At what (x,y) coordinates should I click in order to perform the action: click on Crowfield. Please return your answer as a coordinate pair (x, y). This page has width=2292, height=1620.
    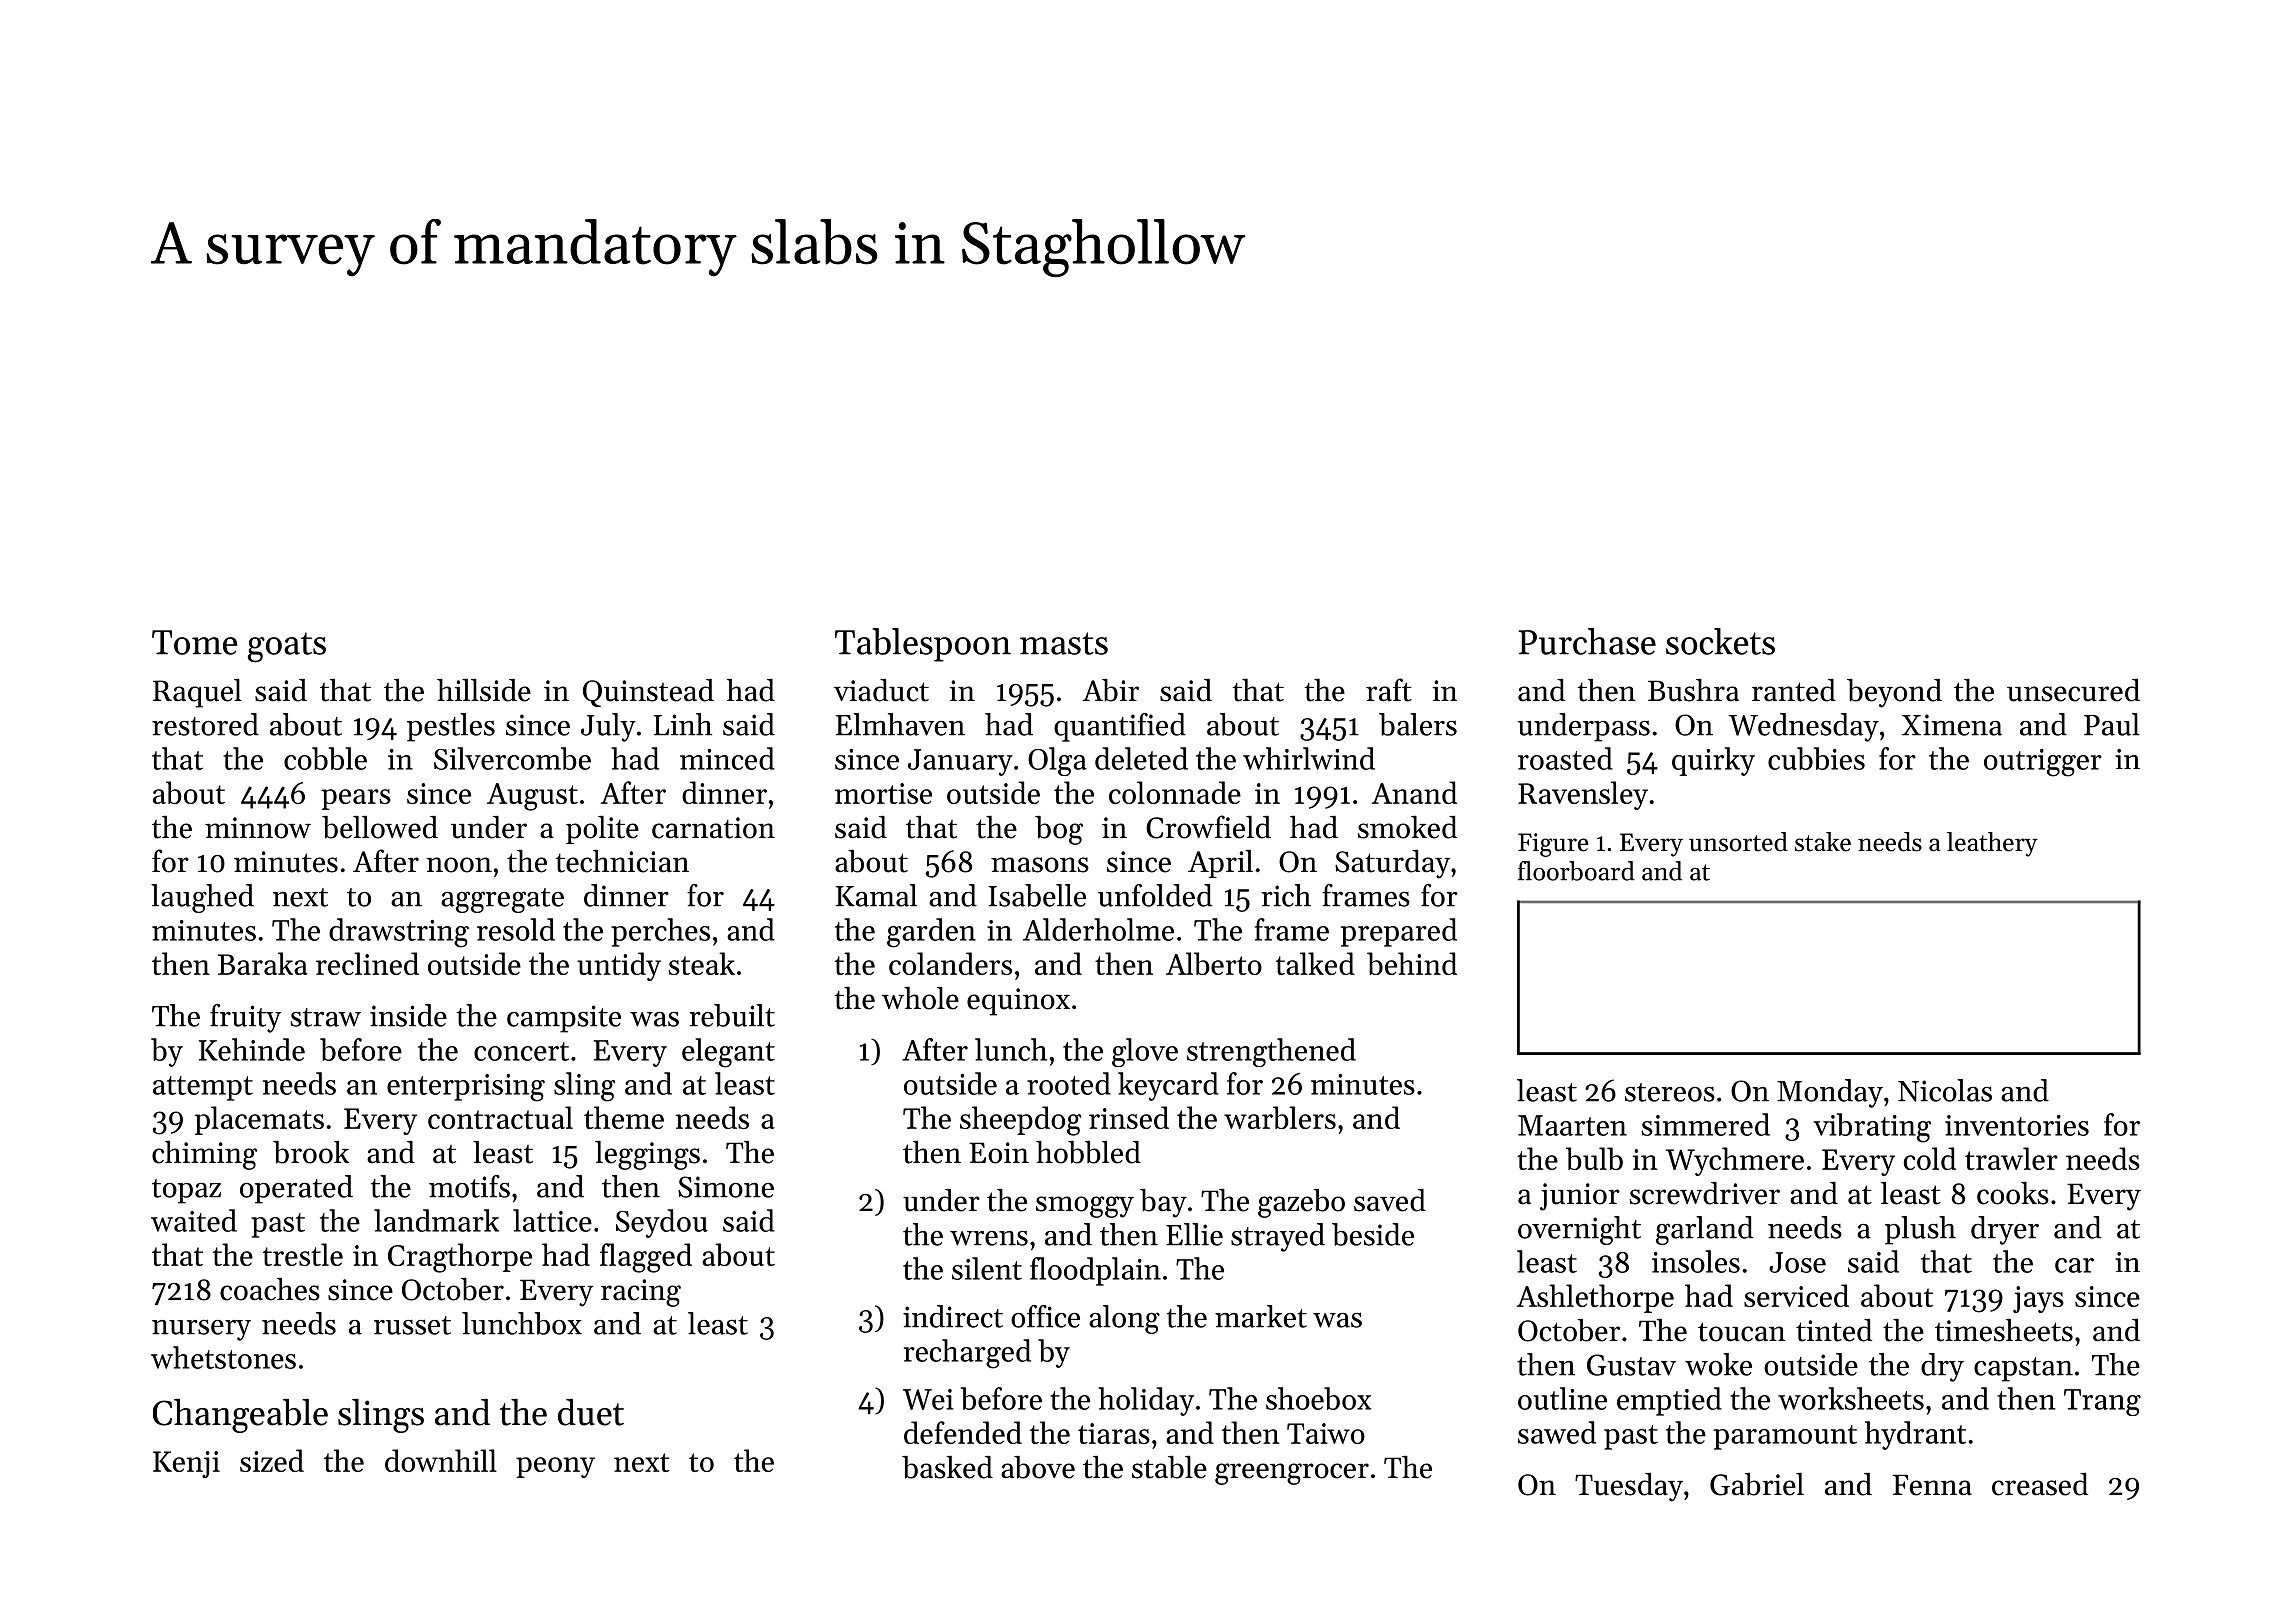
    Looking at the image, I should click on (1208, 827).
